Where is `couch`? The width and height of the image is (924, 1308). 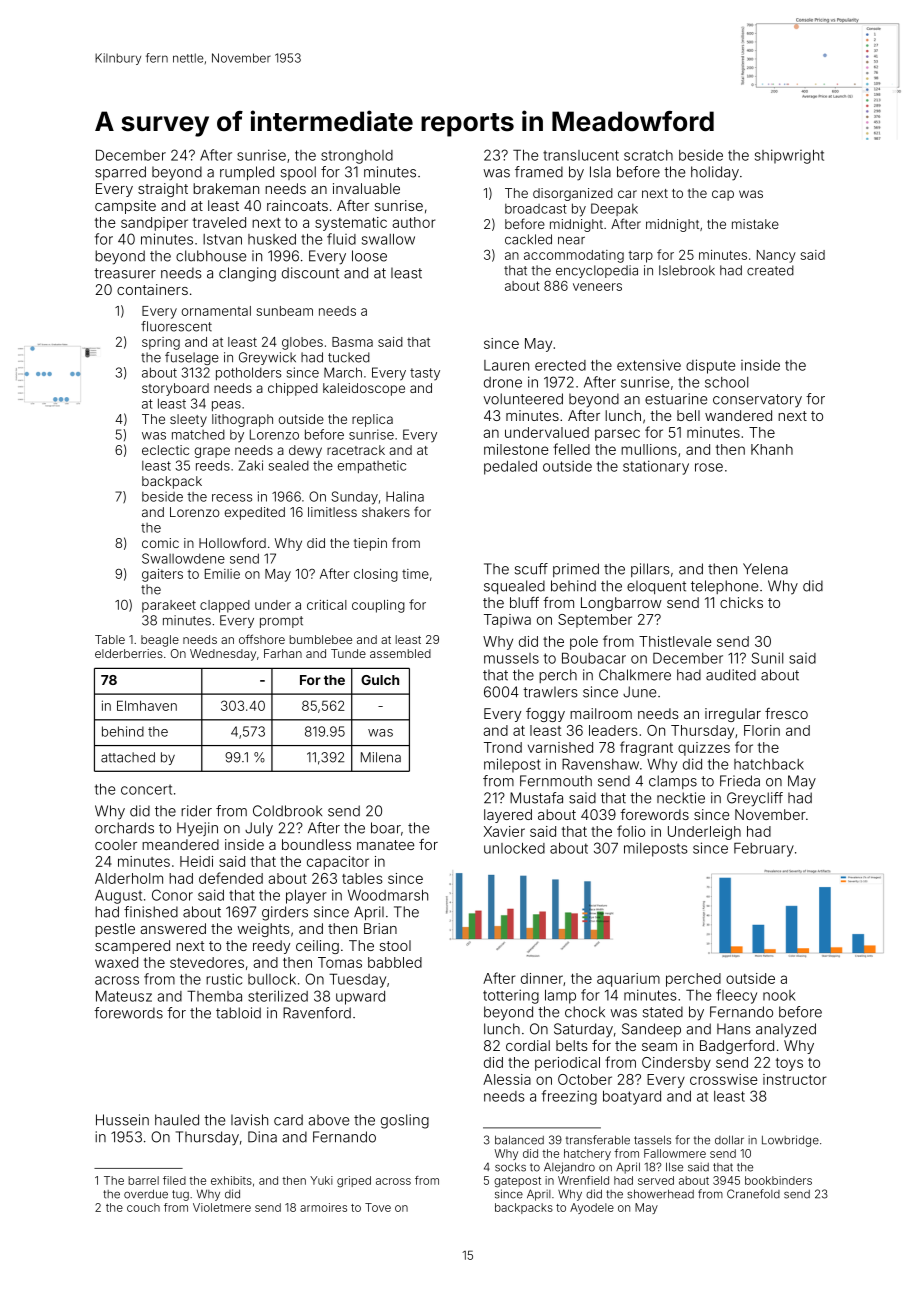
couch is located at coordinates (143, 1207).
